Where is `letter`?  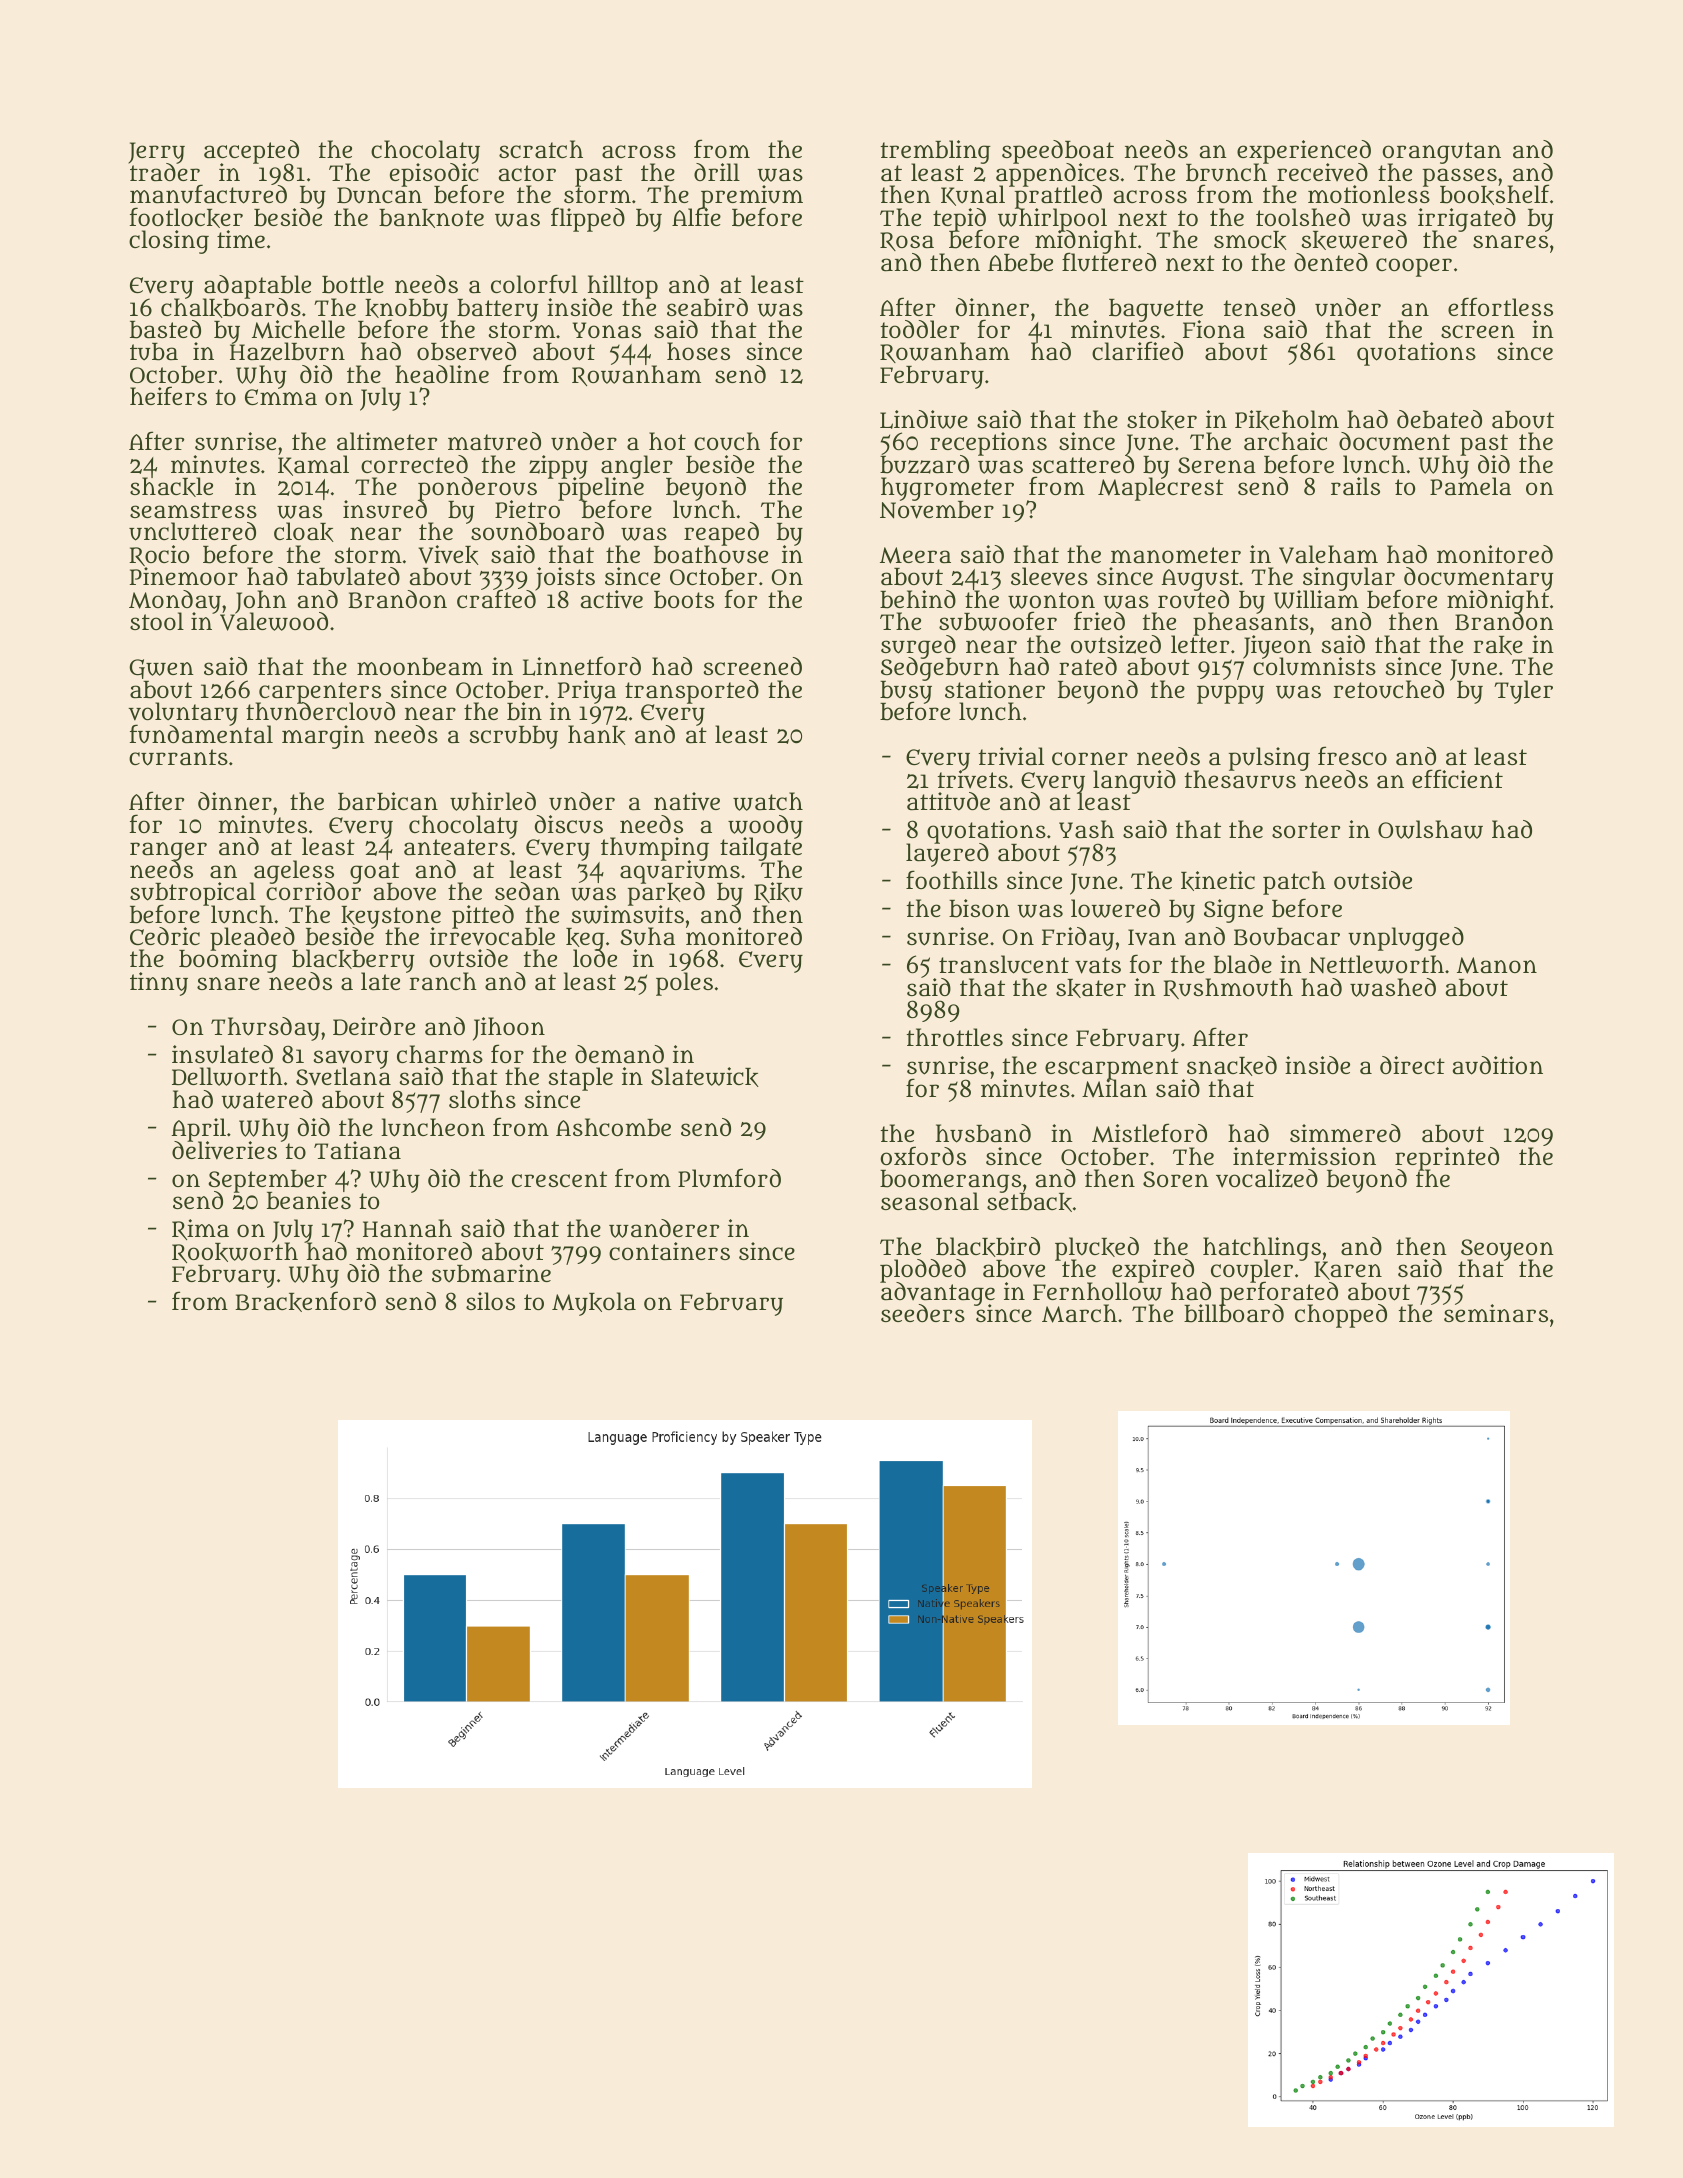 letter is located at coordinates (1200, 644).
